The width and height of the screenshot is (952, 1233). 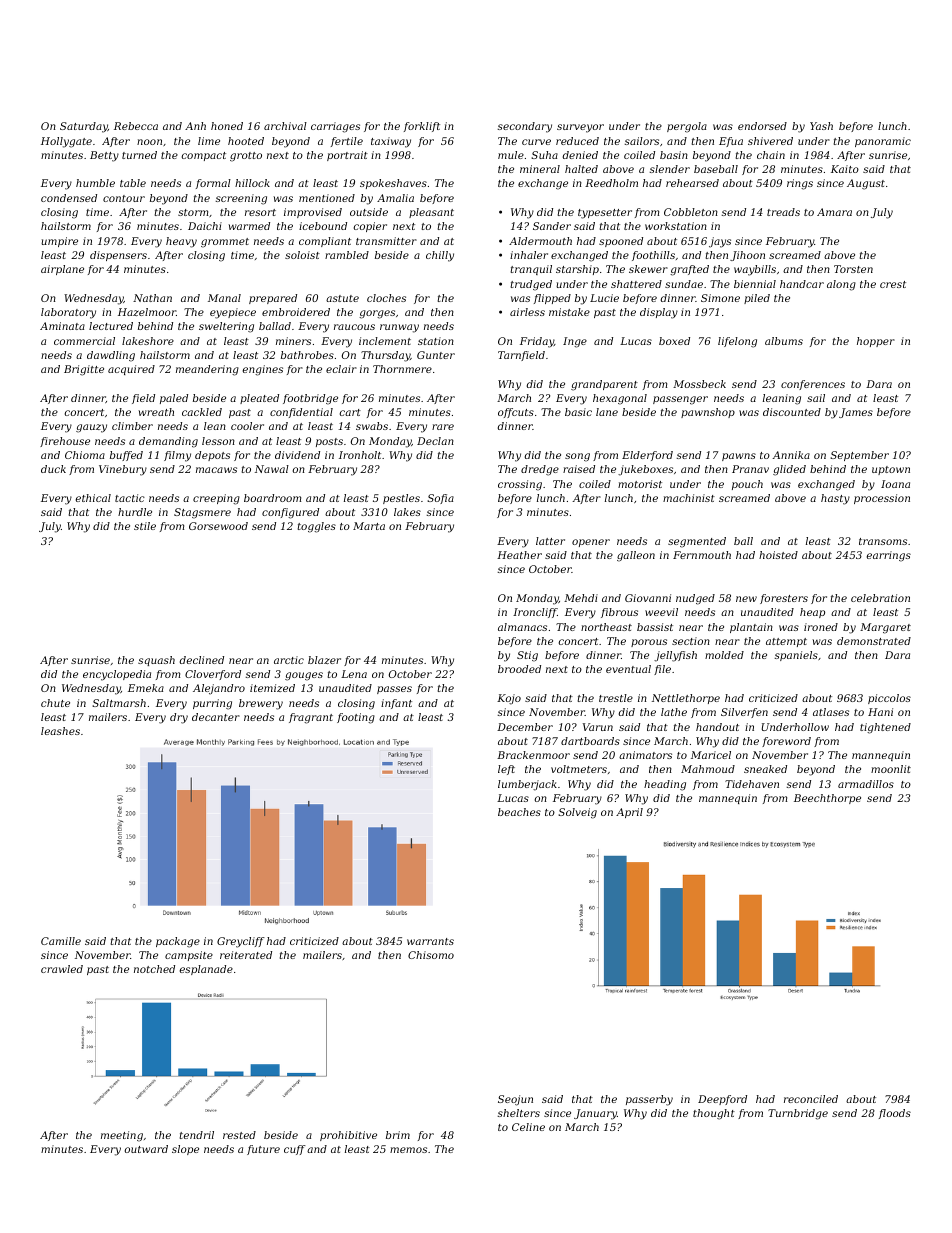 What do you see at coordinates (752, 784) in the screenshot?
I see `Tidehaven` at bounding box center [752, 784].
